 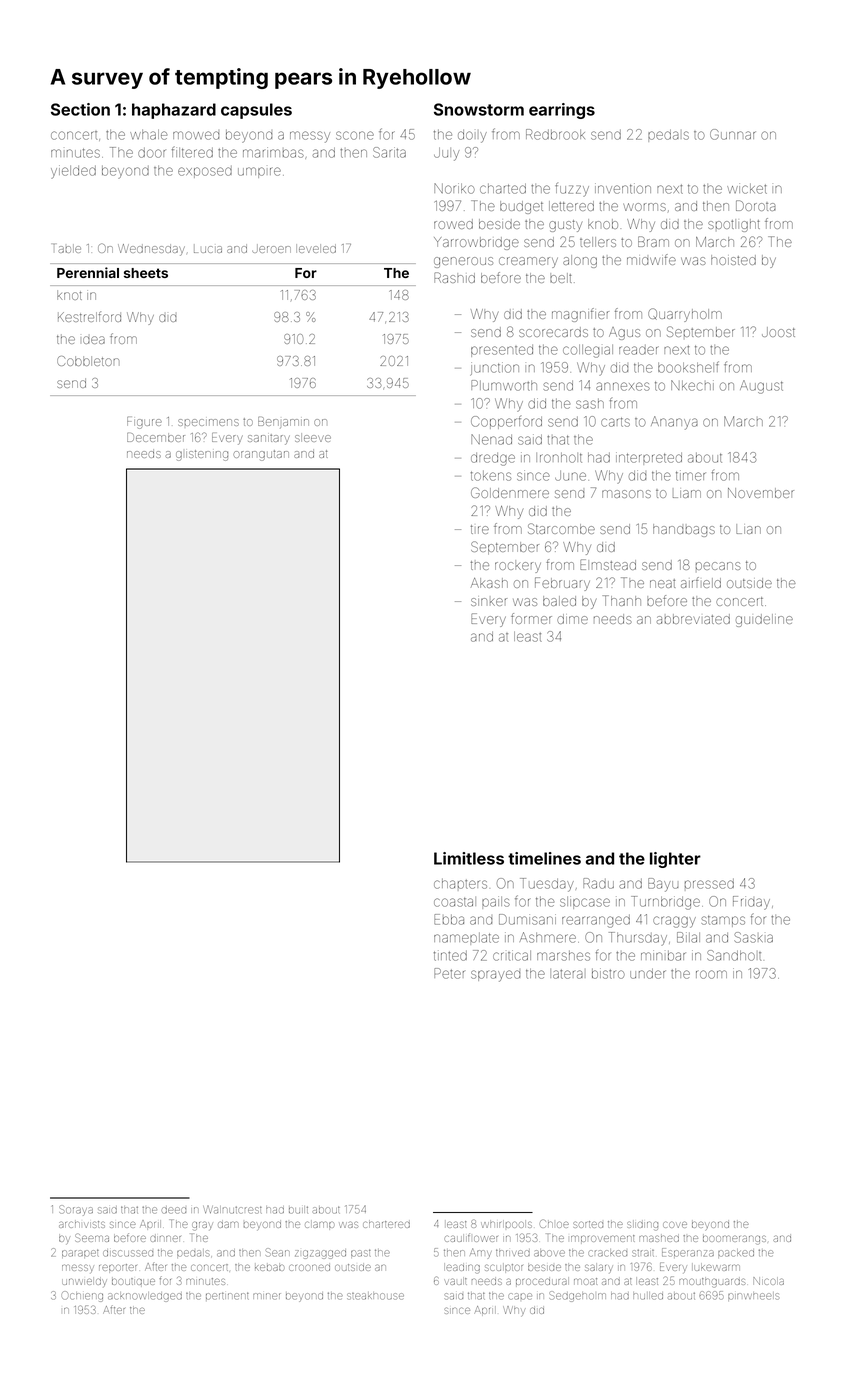 What do you see at coordinates (232, 1210) in the screenshot?
I see `Walnutcrest` at bounding box center [232, 1210].
